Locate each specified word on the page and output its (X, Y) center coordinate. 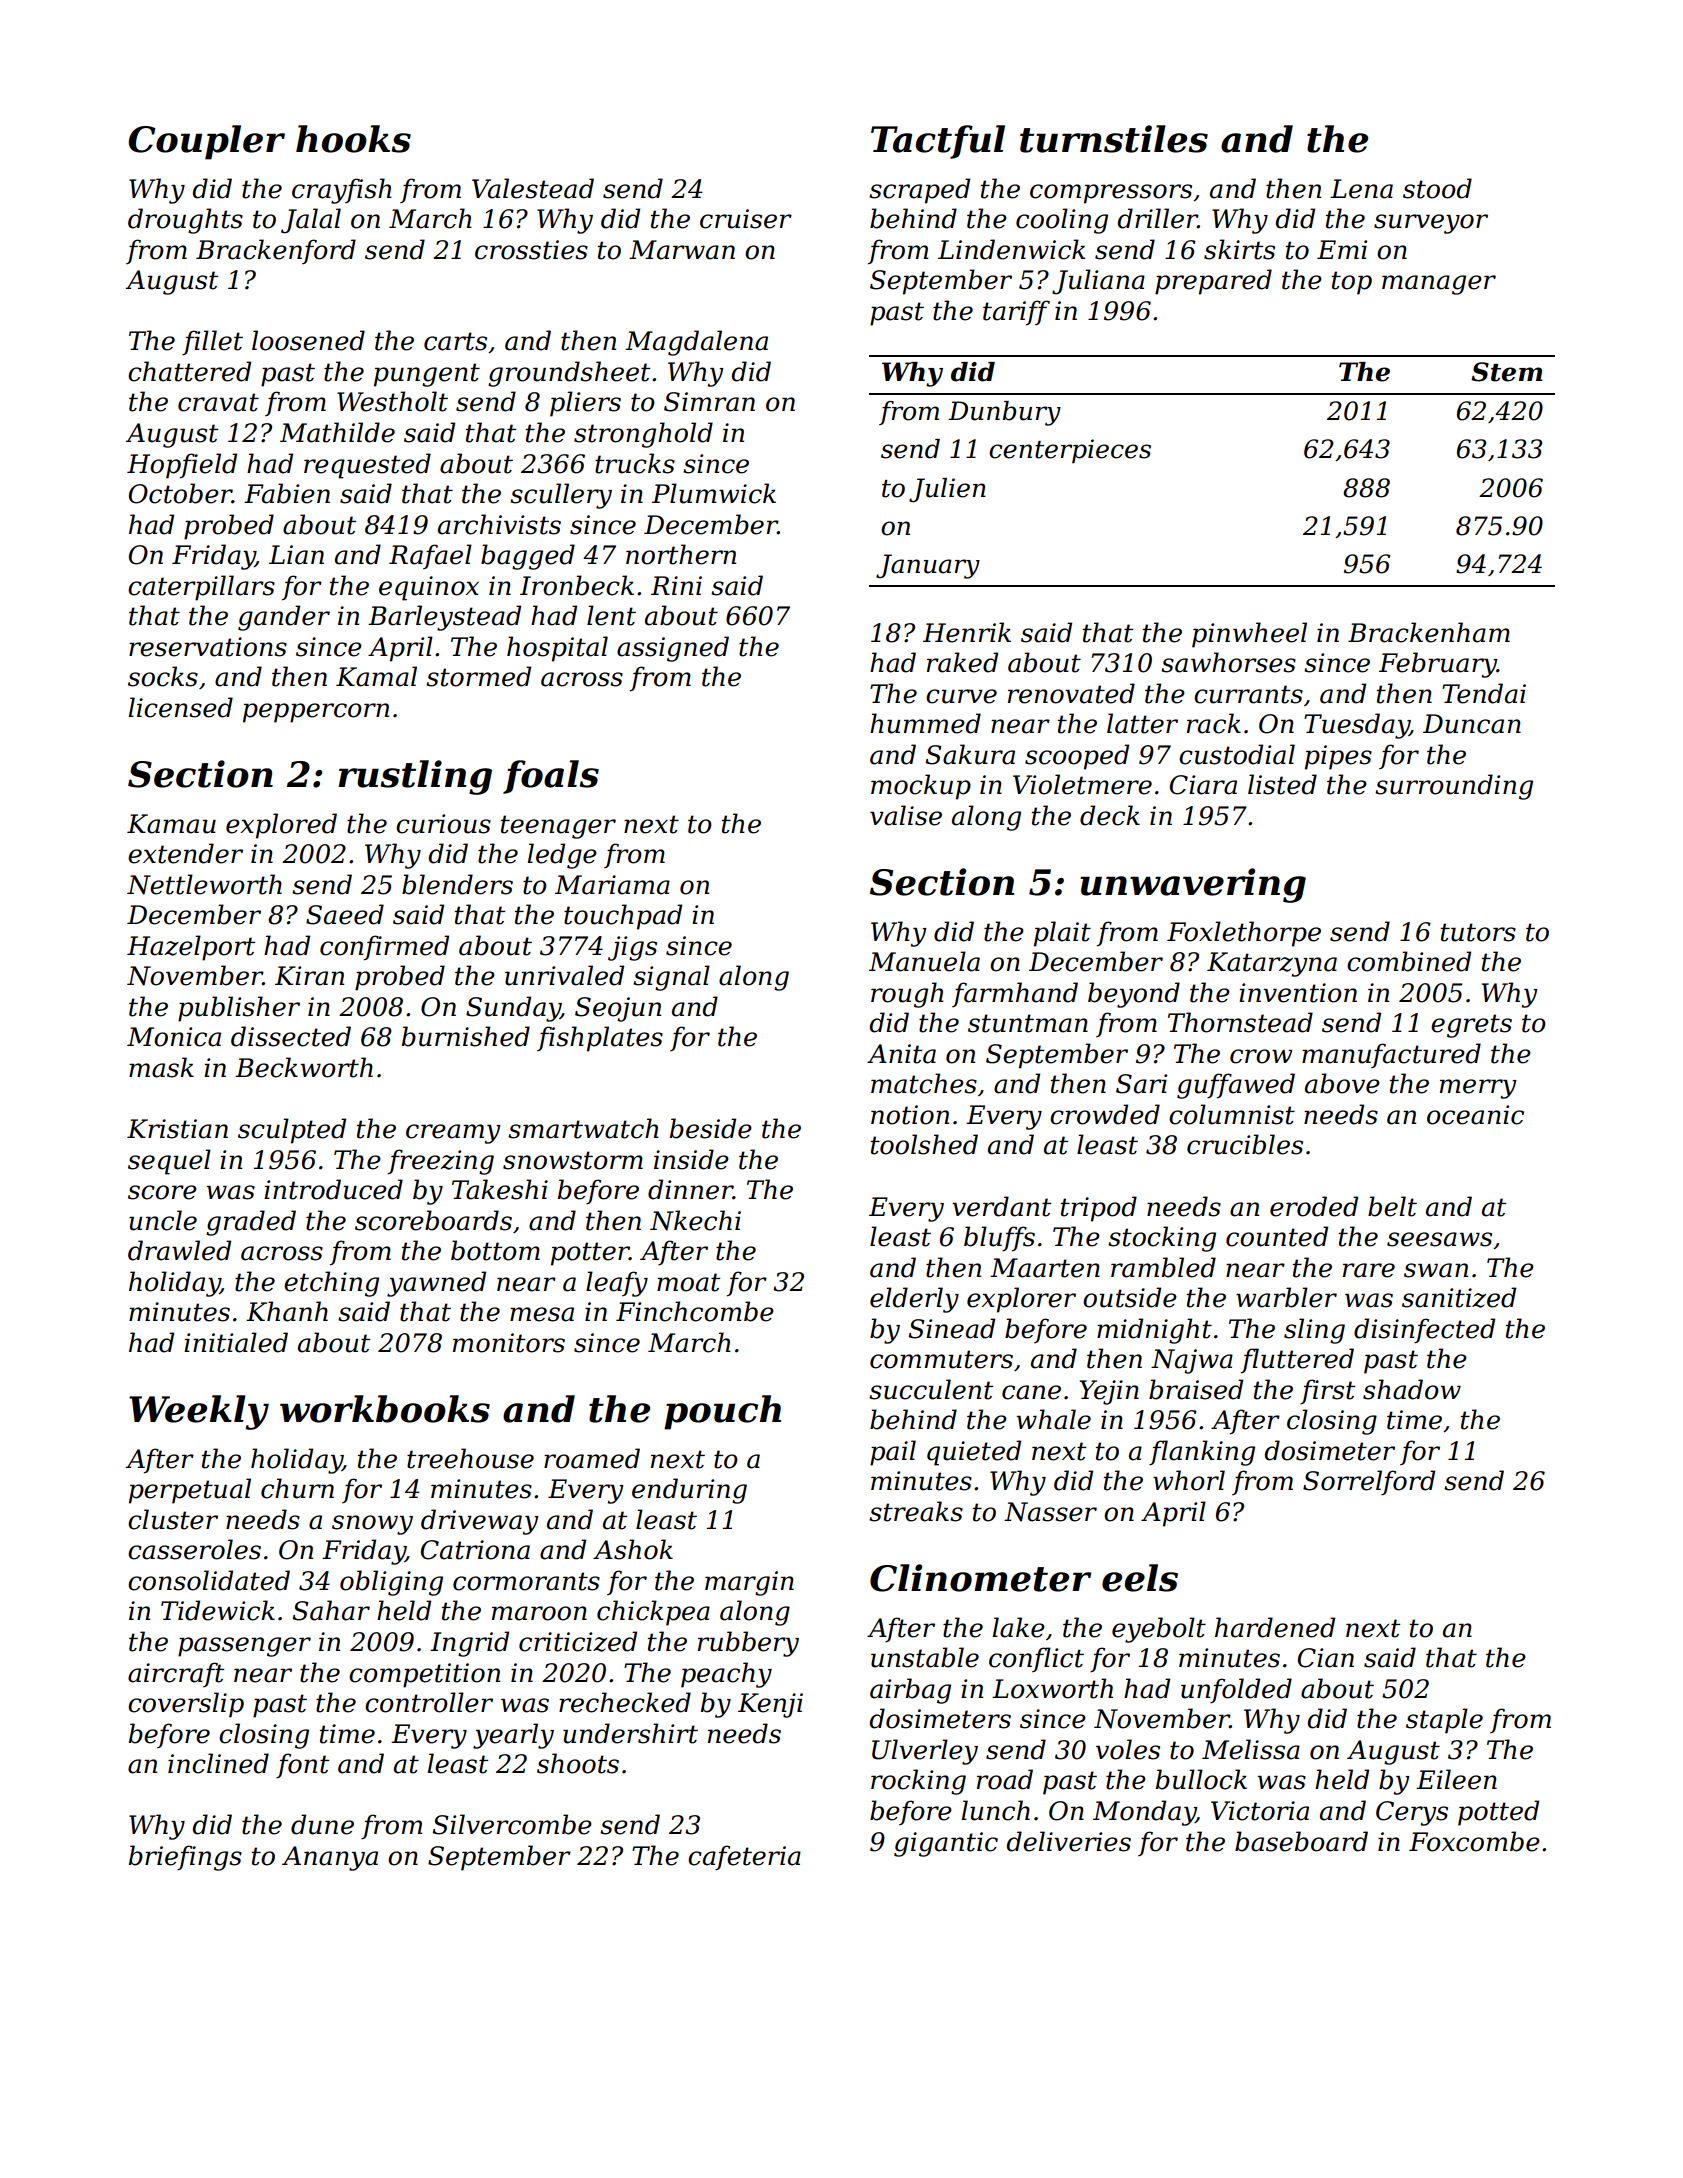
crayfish (342, 191)
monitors (509, 1343)
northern (681, 554)
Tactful (938, 142)
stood (1437, 188)
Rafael (430, 556)
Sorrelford (1369, 1482)
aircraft (176, 1674)
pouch (722, 1412)
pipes (1338, 757)
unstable (925, 1657)
